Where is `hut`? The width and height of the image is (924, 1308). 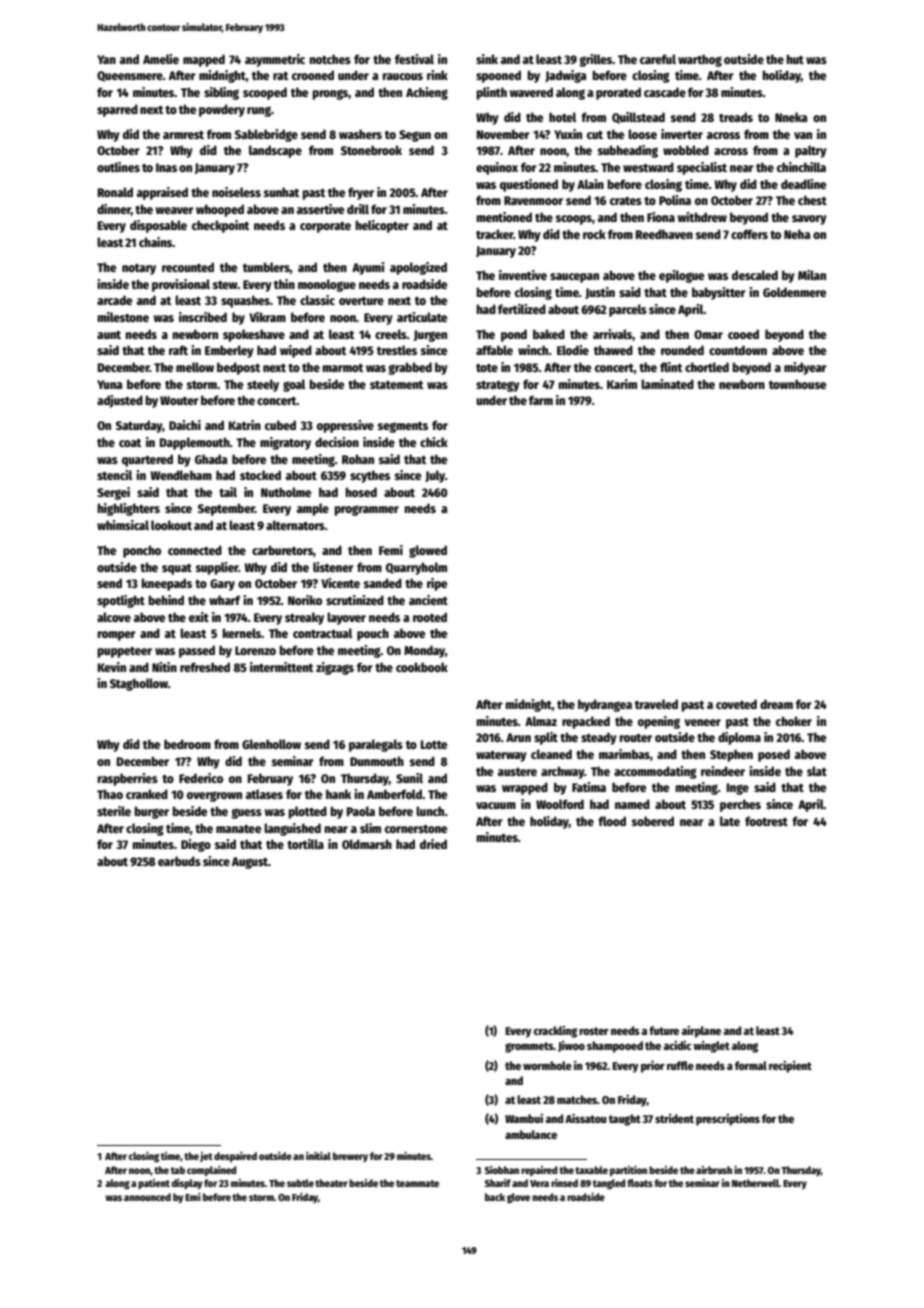 hut is located at coordinates (795, 59).
